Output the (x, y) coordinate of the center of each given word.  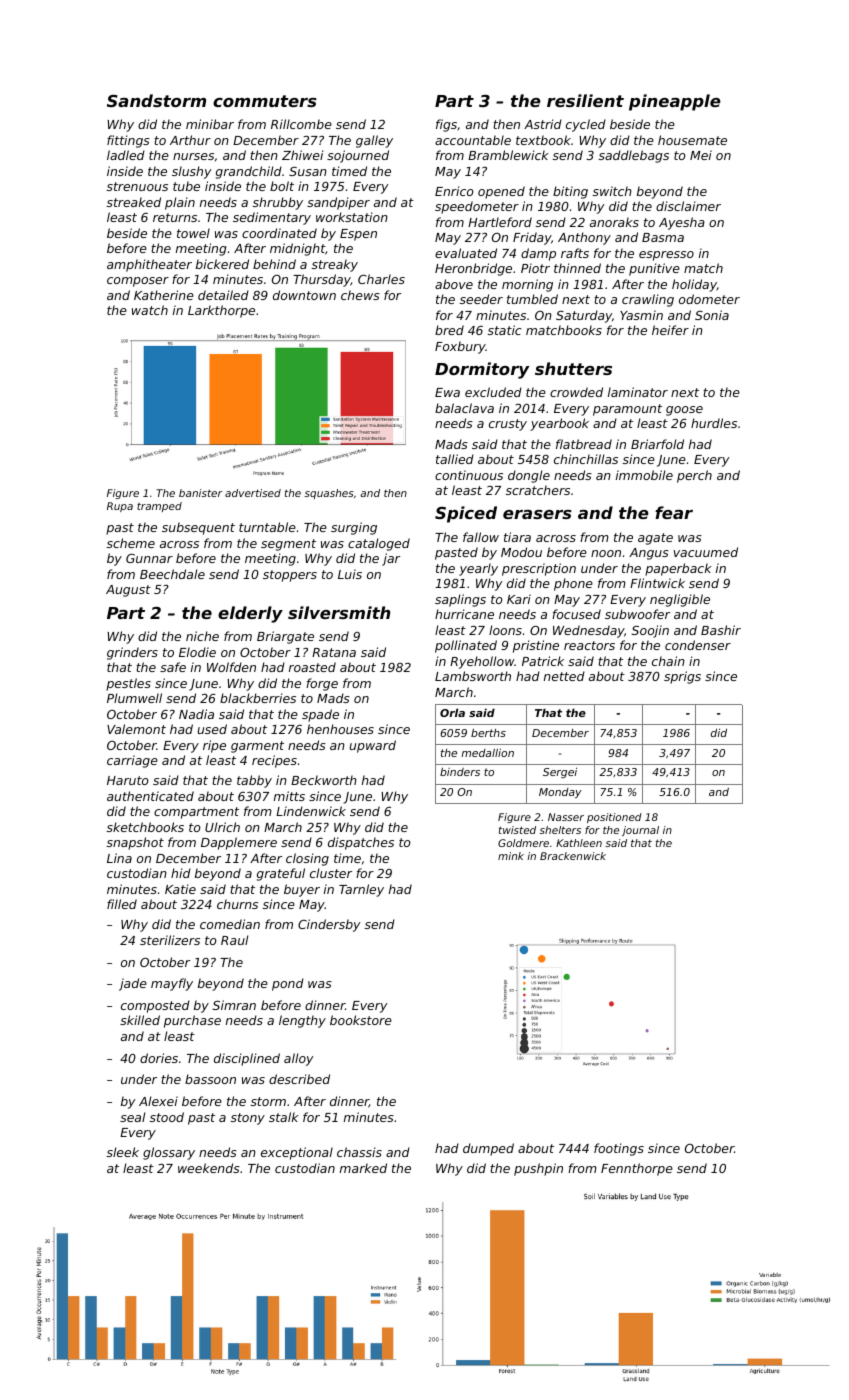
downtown (304, 295)
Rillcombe (301, 124)
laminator (638, 392)
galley (374, 141)
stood (167, 1117)
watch (150, 310)
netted (564, 676)
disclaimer (688, 206)
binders (460, 771)
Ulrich (222, 827)
